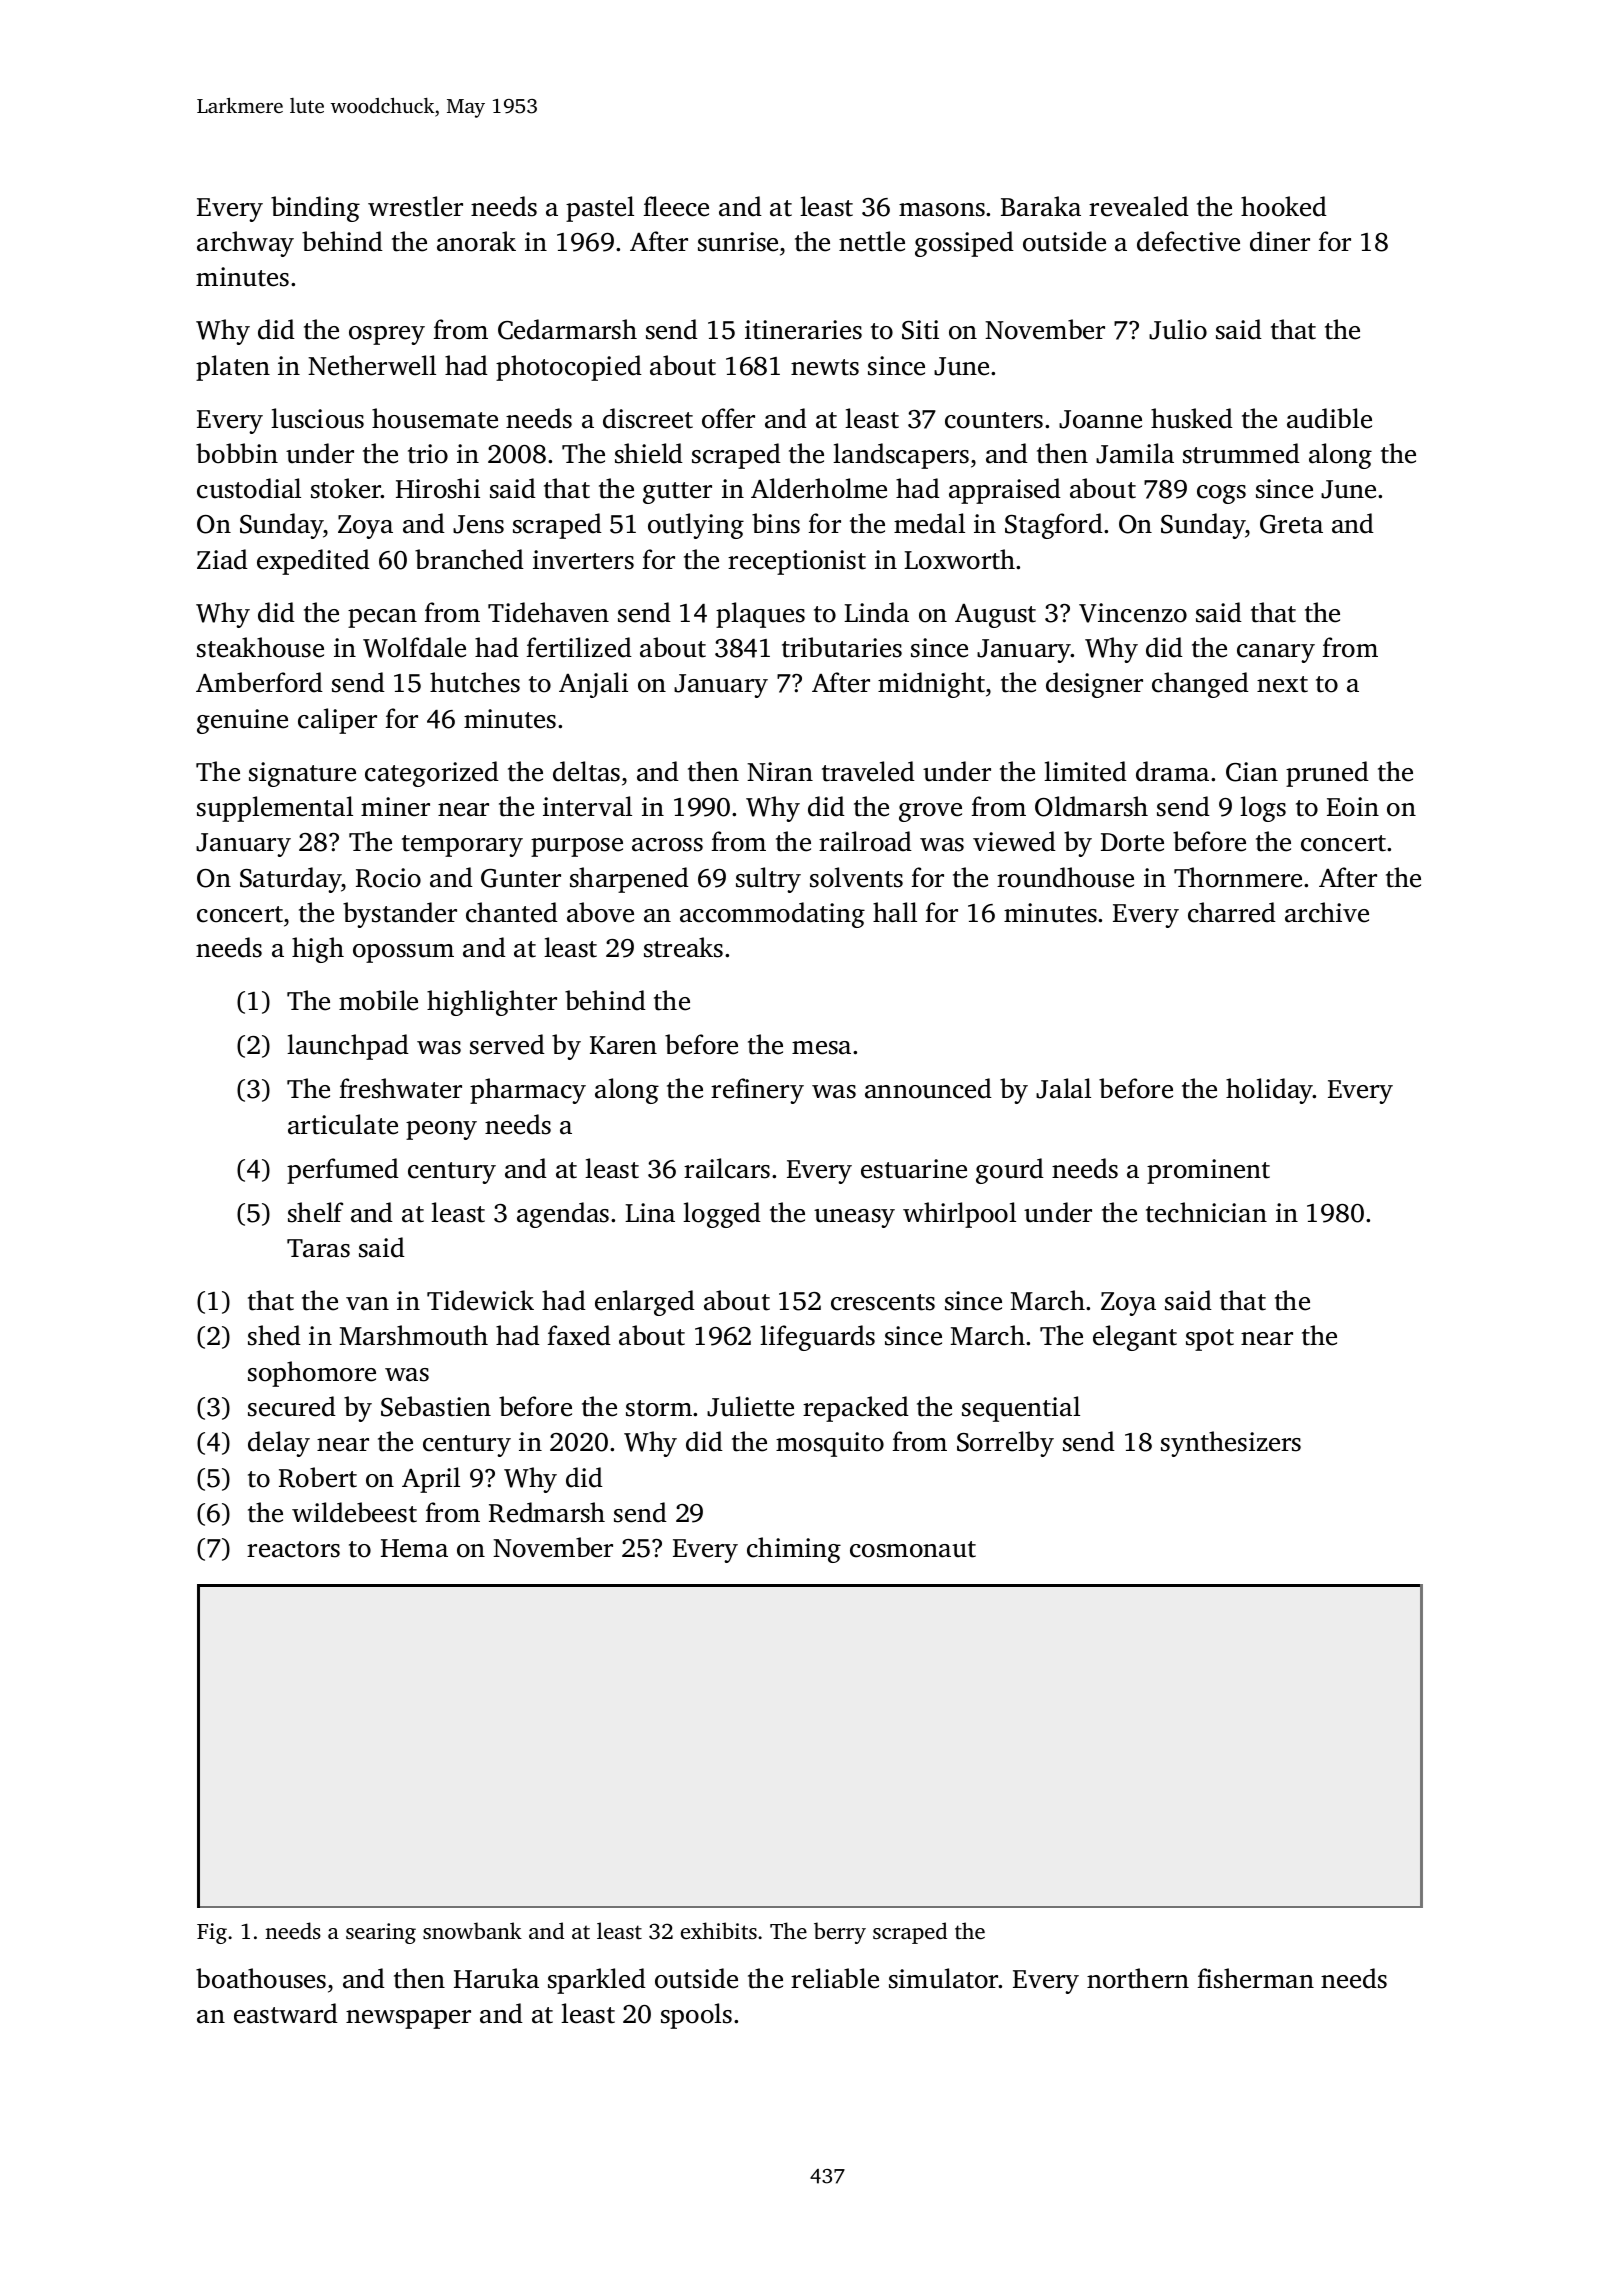 This screenshot has width=1620, height=2292. What do you see at coordinates (1139, 206) in the screenshot?
I see `revealed` at bounding box center [1139, 206].
